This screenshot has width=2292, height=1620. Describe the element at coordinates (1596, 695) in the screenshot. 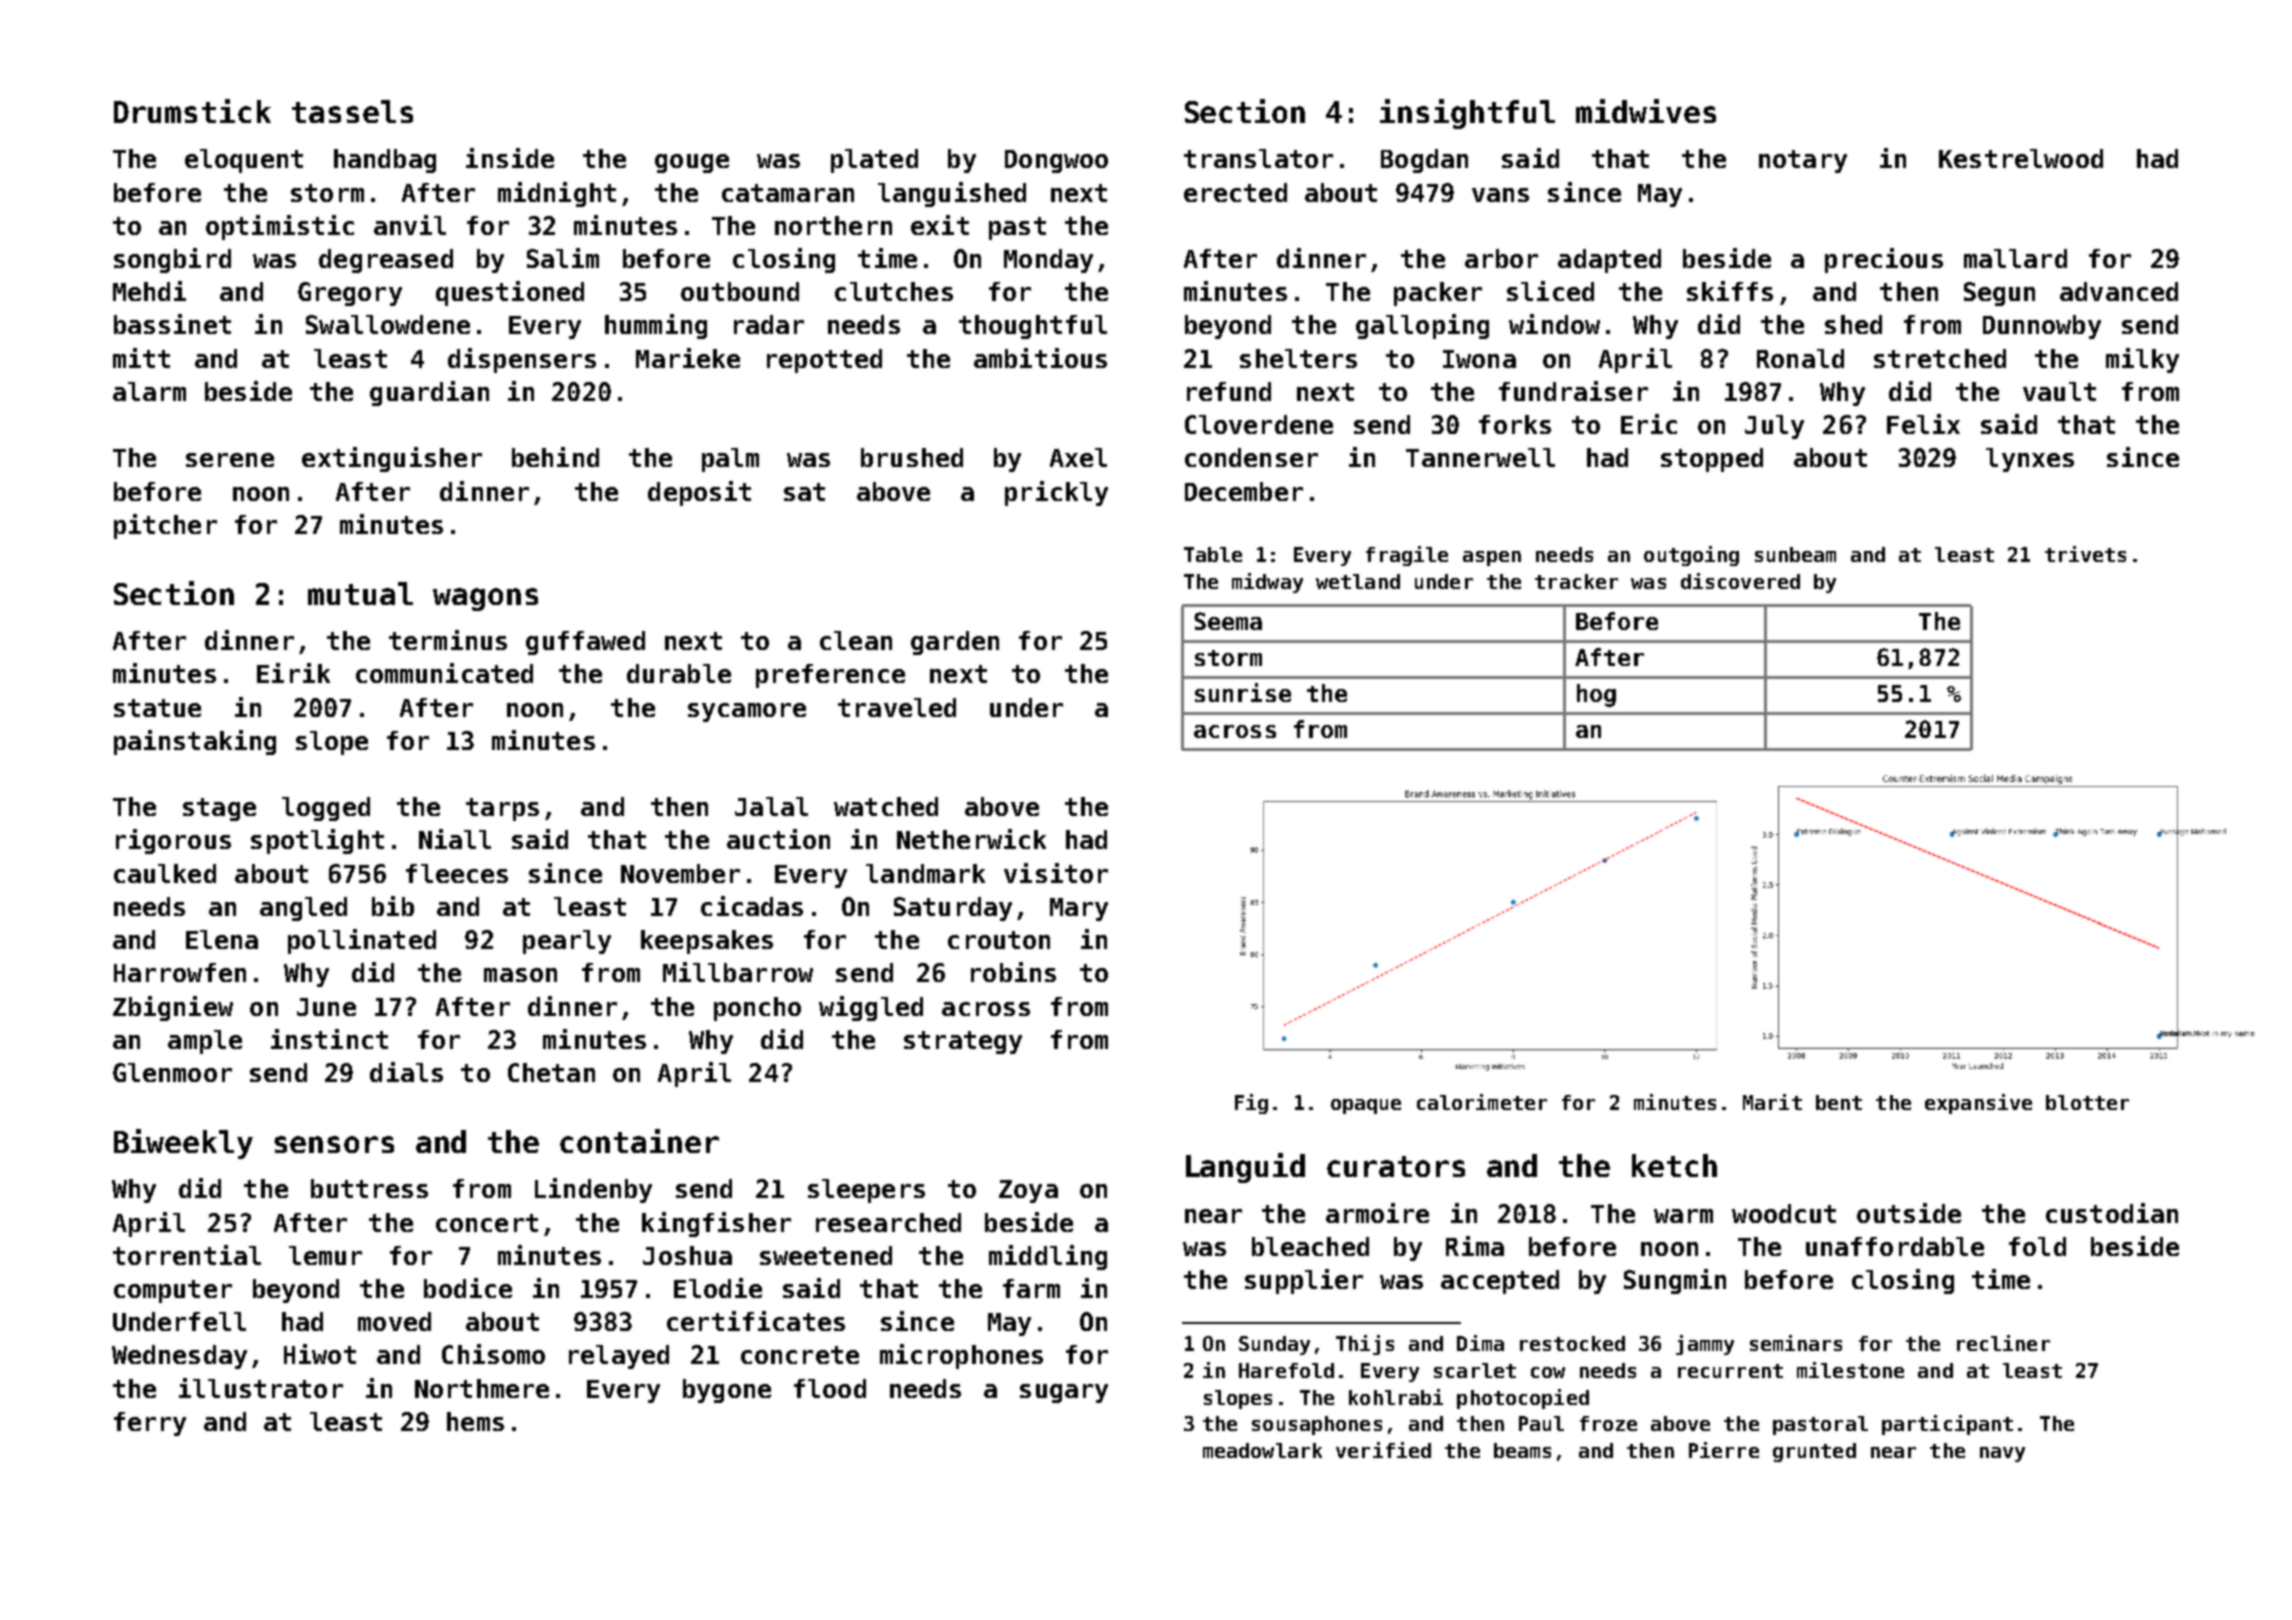

I see `hog` at that location.
